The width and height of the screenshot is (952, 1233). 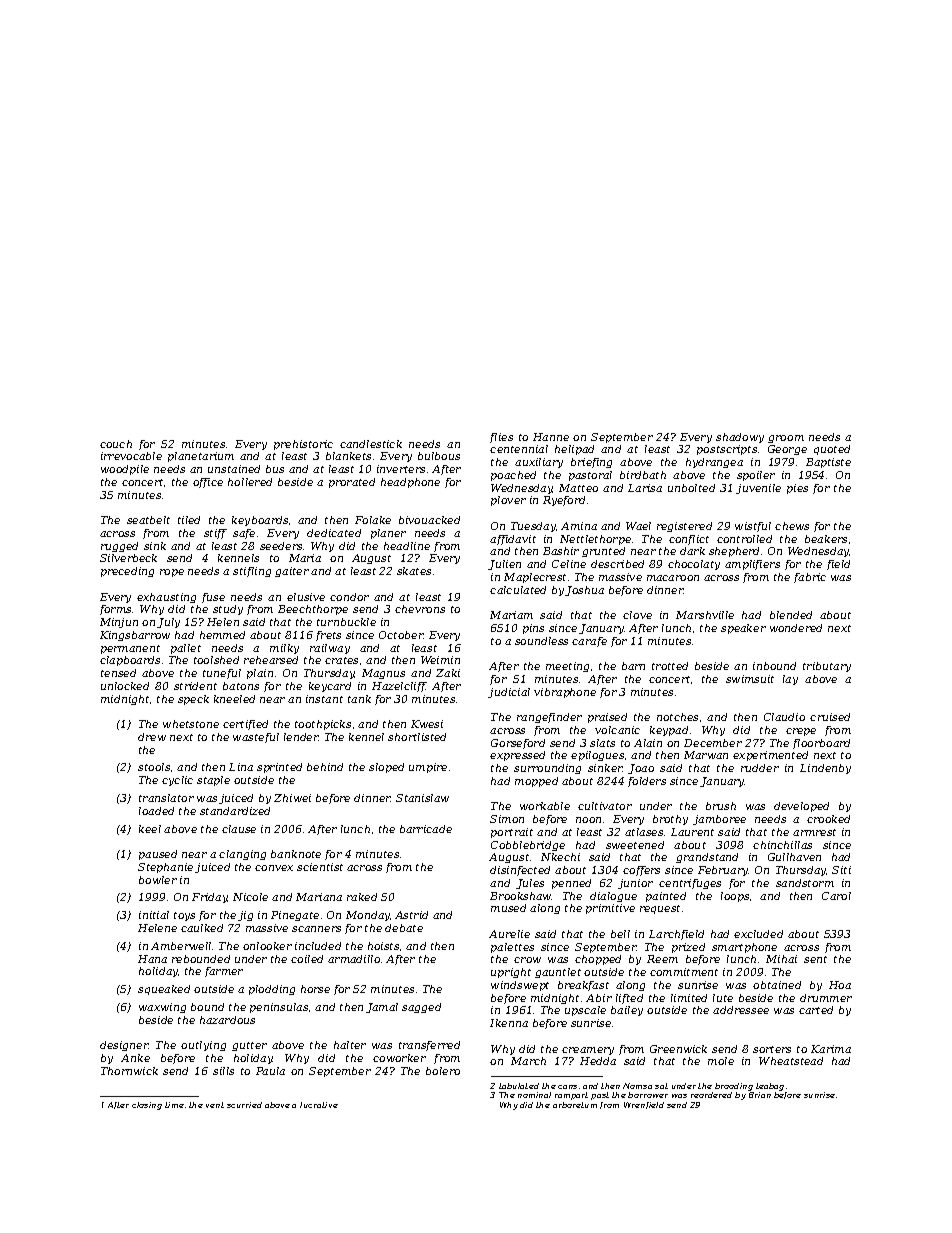 I want to click on Jamal, so click(x=382, y=1008).
